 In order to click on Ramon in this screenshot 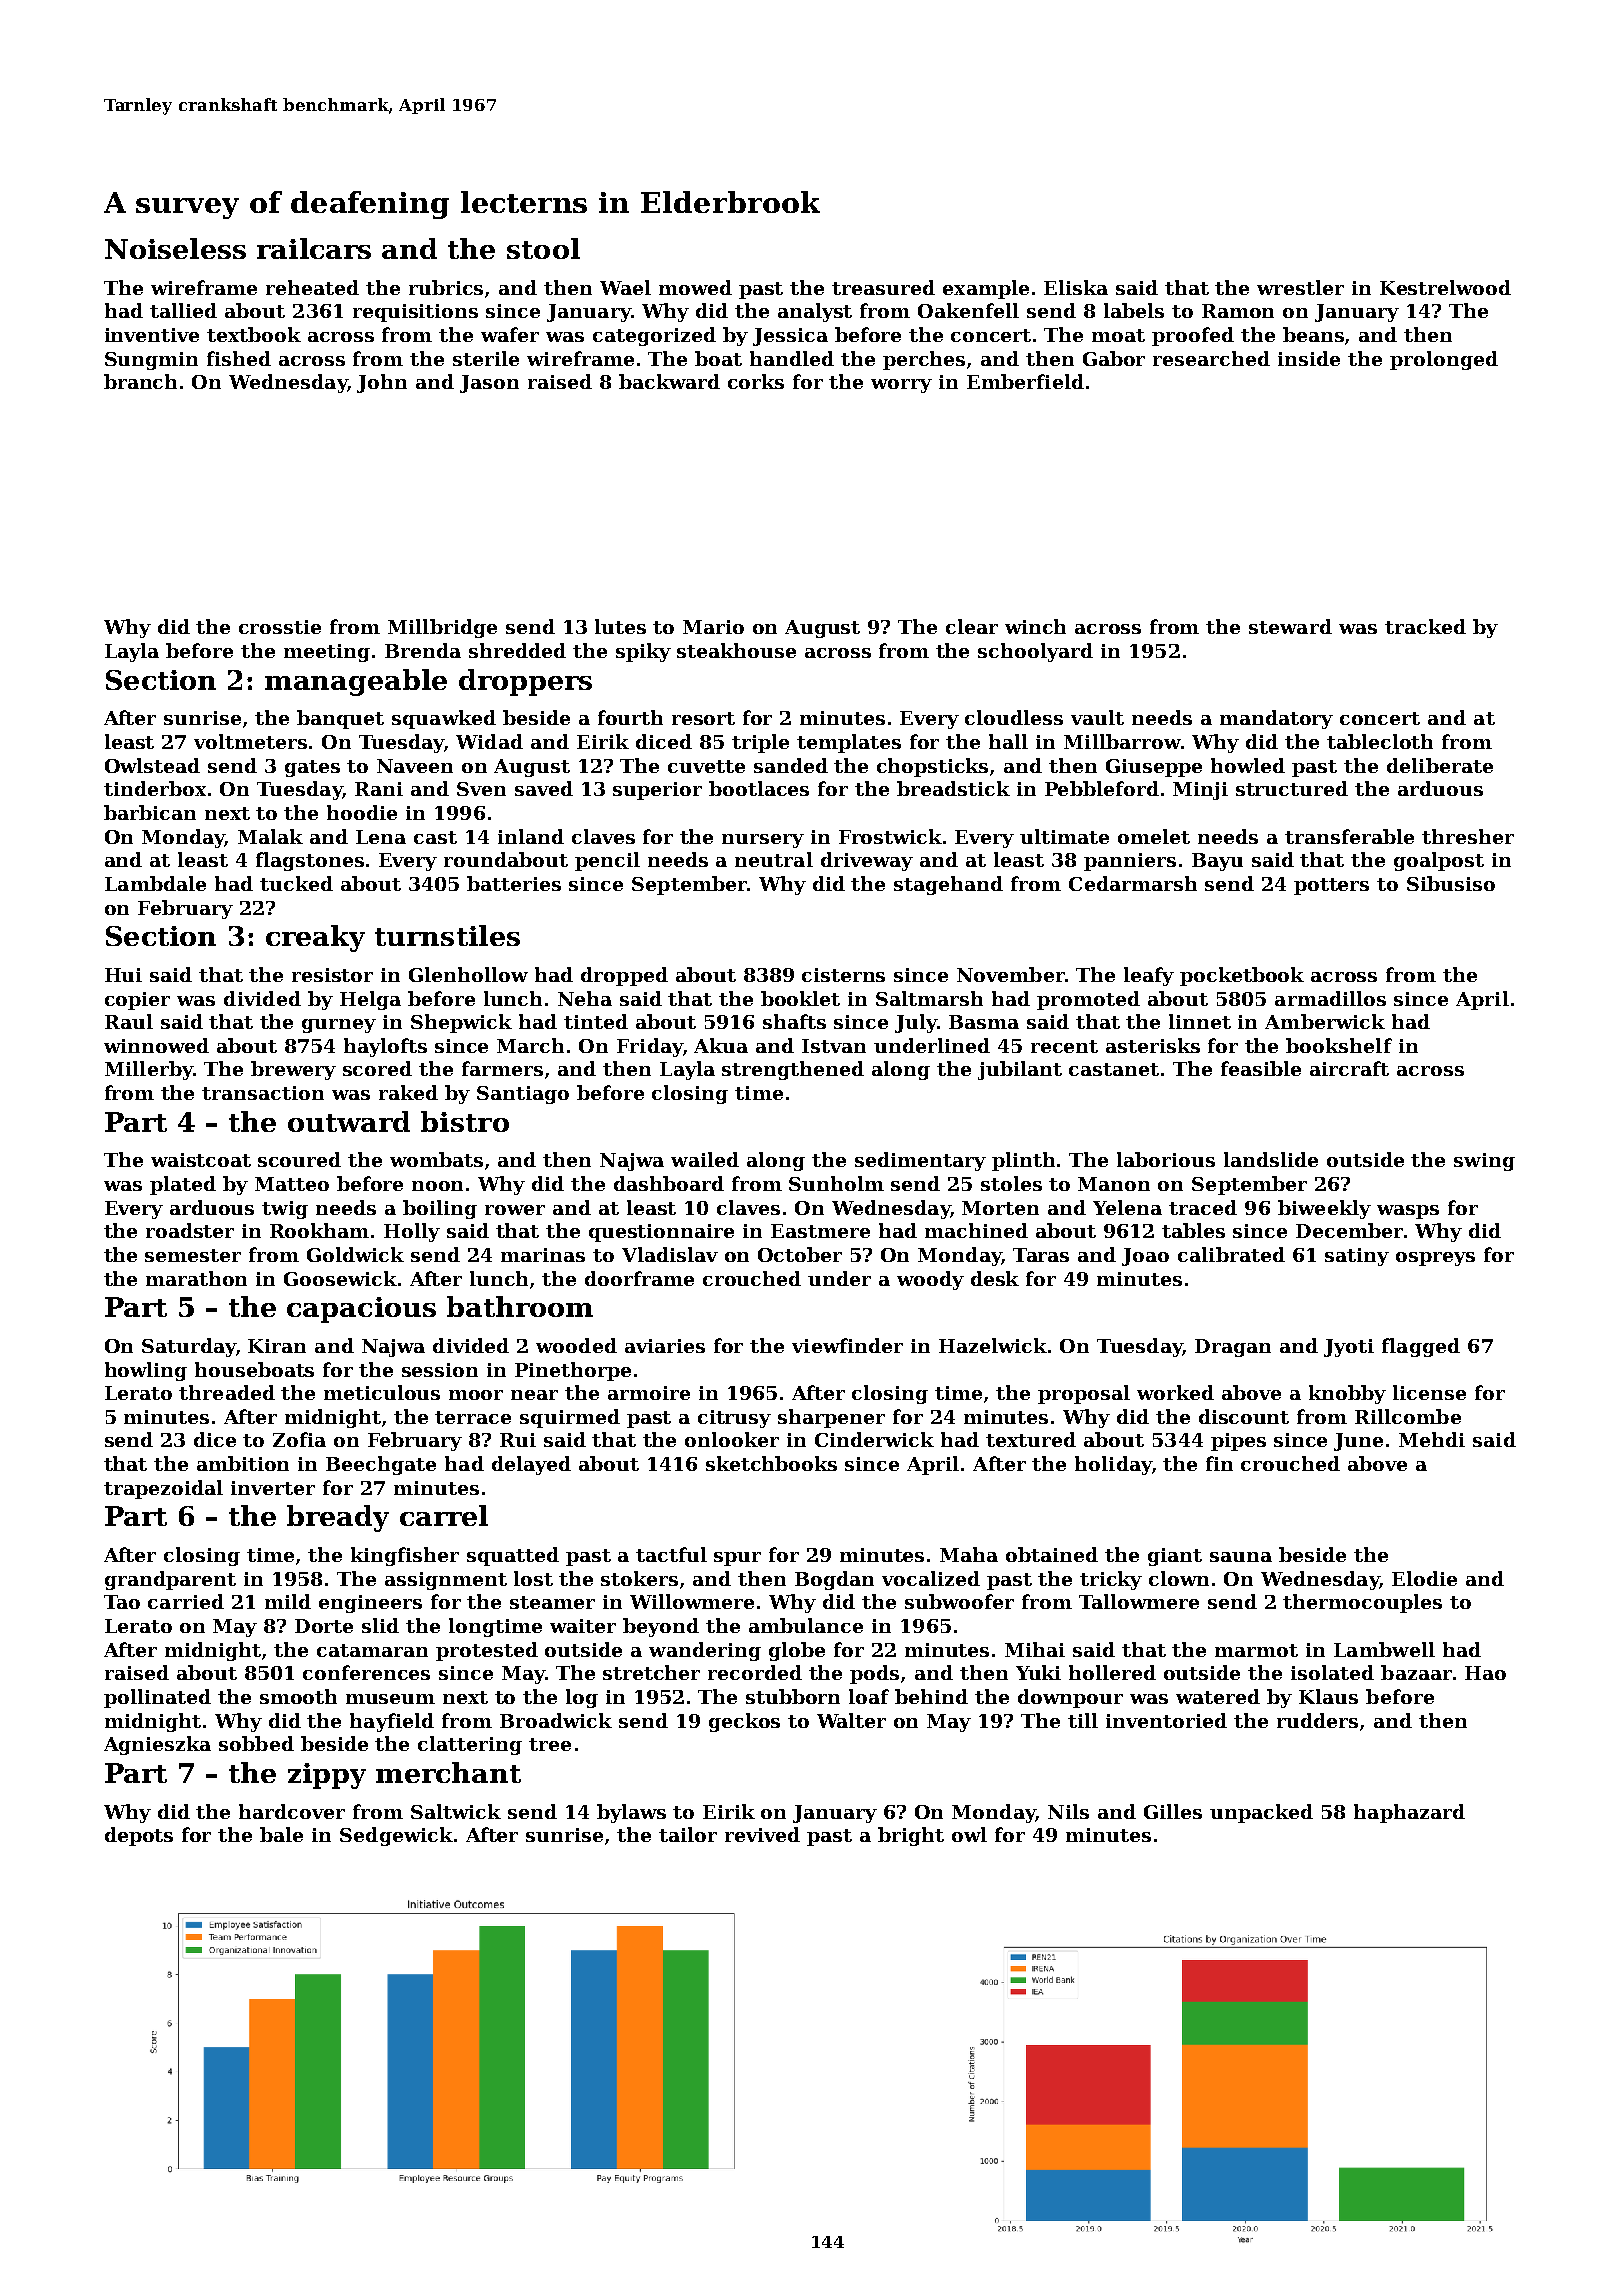, I will do `click(1238, 311)`.
